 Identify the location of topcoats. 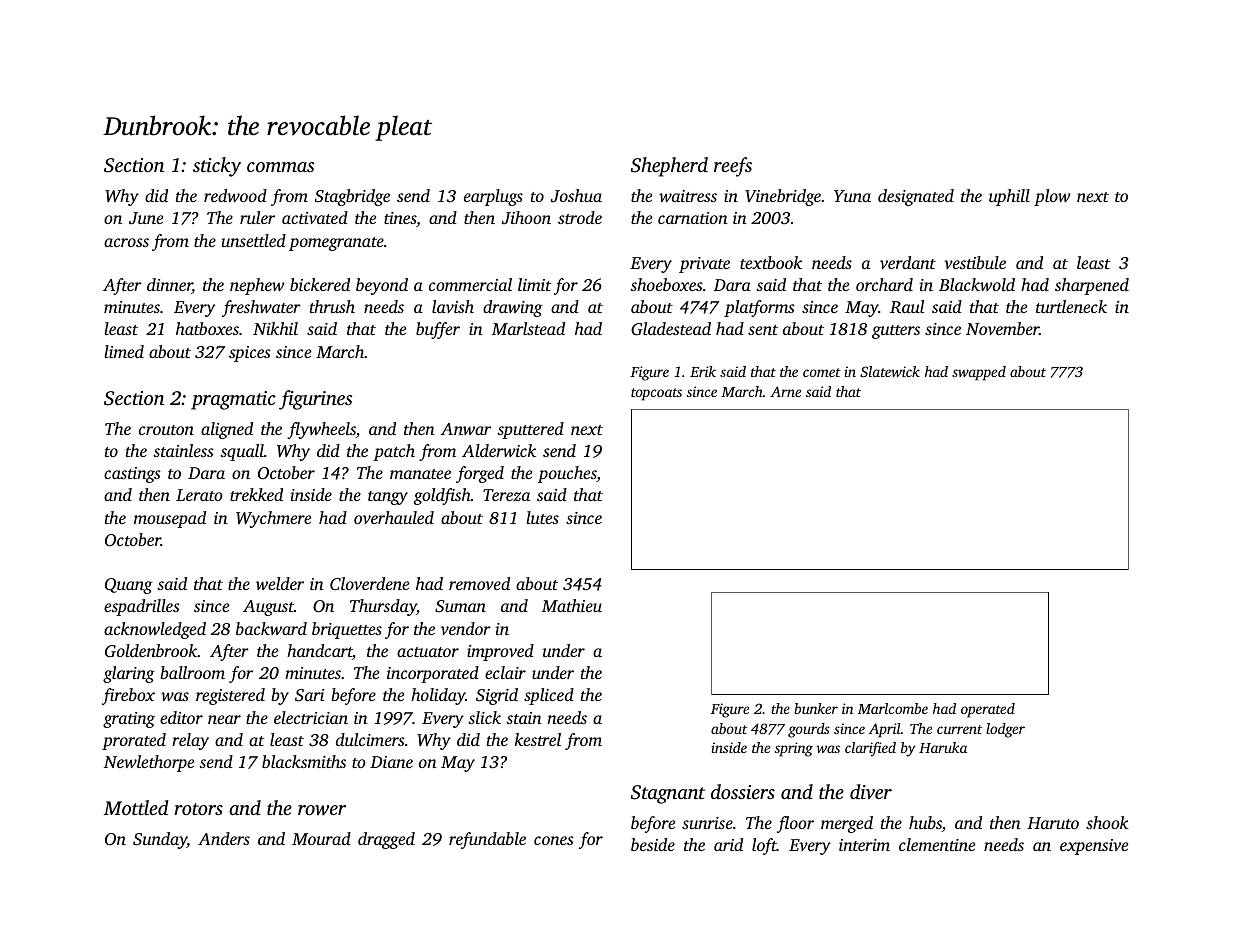
(656, 394).
